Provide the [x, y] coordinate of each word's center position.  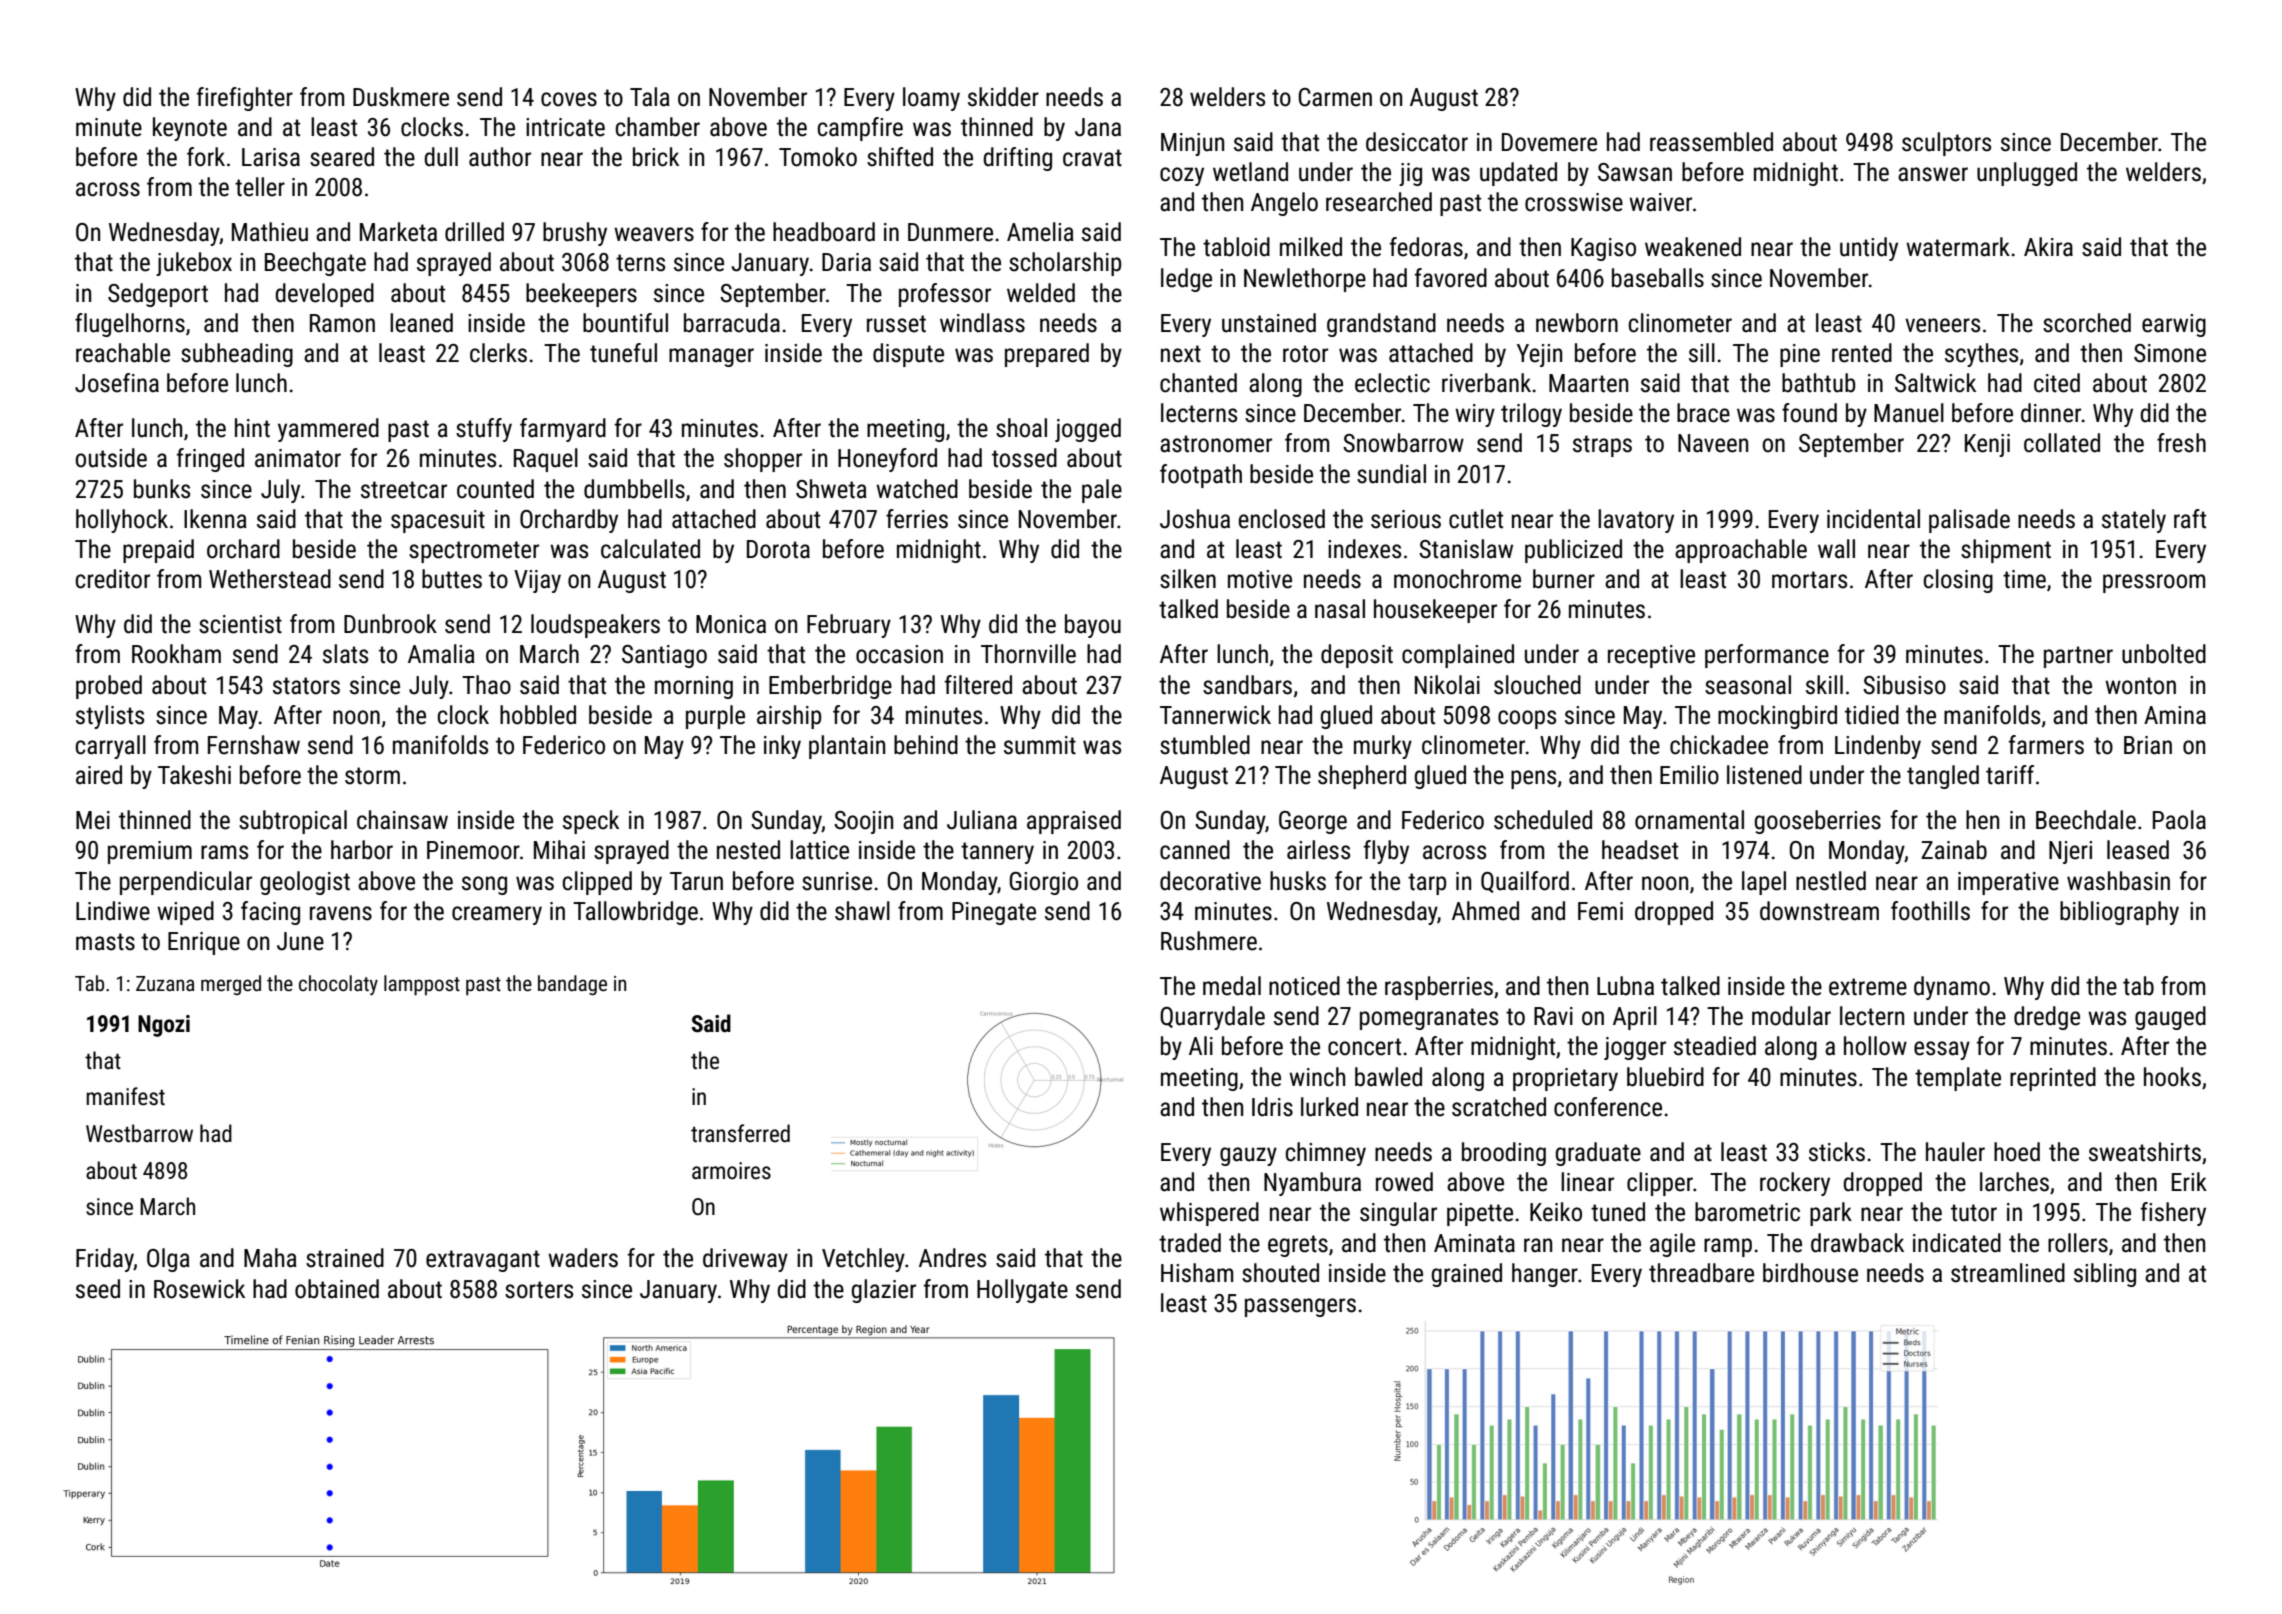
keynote [190, 129]
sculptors [1946, 144]
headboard [824, 232]
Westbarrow [139, 1133]
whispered [1209, 1214]
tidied [1872, 715]
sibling [2105, 1275]
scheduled [1543, 820]
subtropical [293, 822]
